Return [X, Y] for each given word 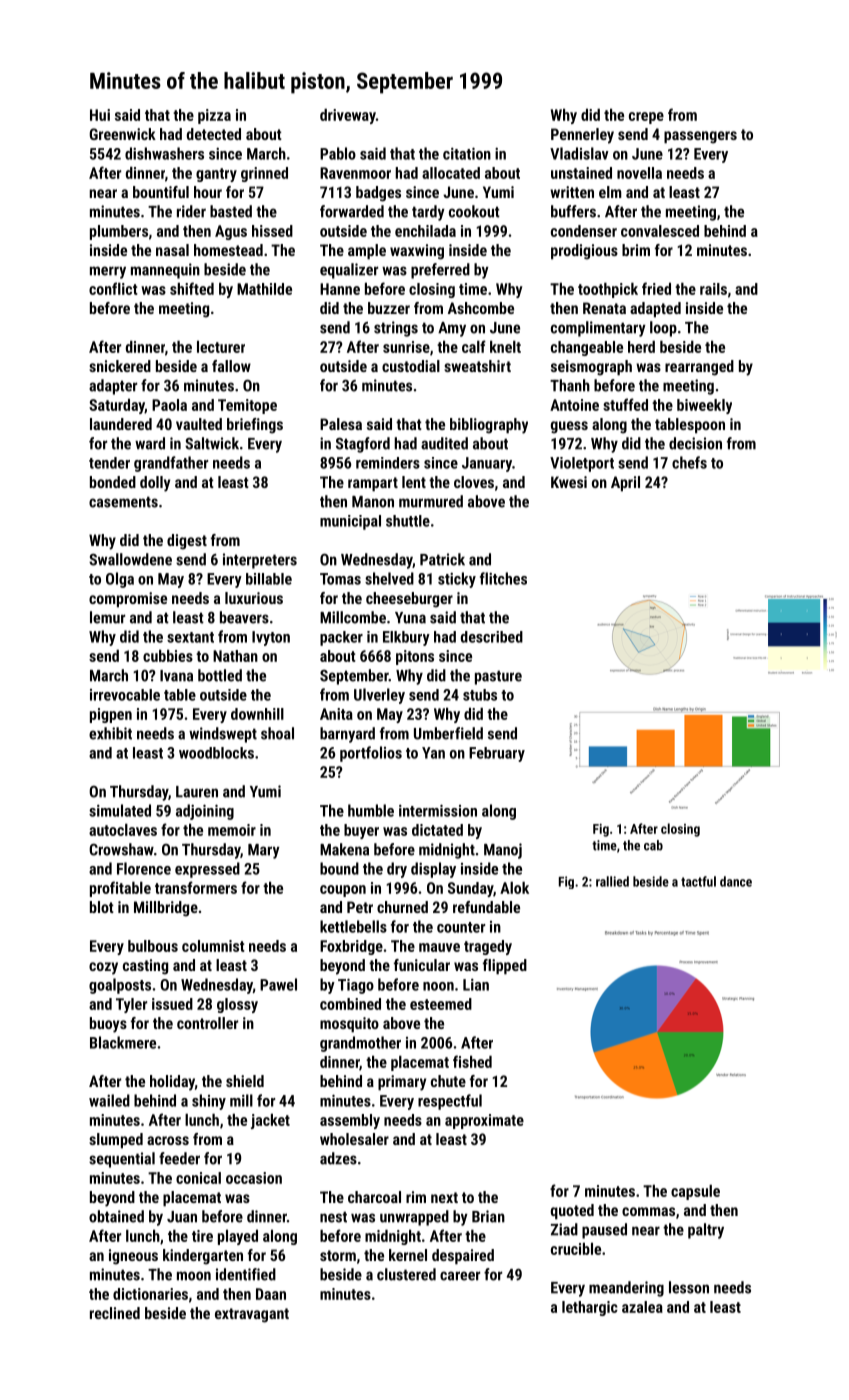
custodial [411, 366]
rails [713, 289]
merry [108, 272]
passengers [700, 137]
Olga [120, 580]
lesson [689, 1287]
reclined [115, 1313]
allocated [451, 173]
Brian [488, 1216]
